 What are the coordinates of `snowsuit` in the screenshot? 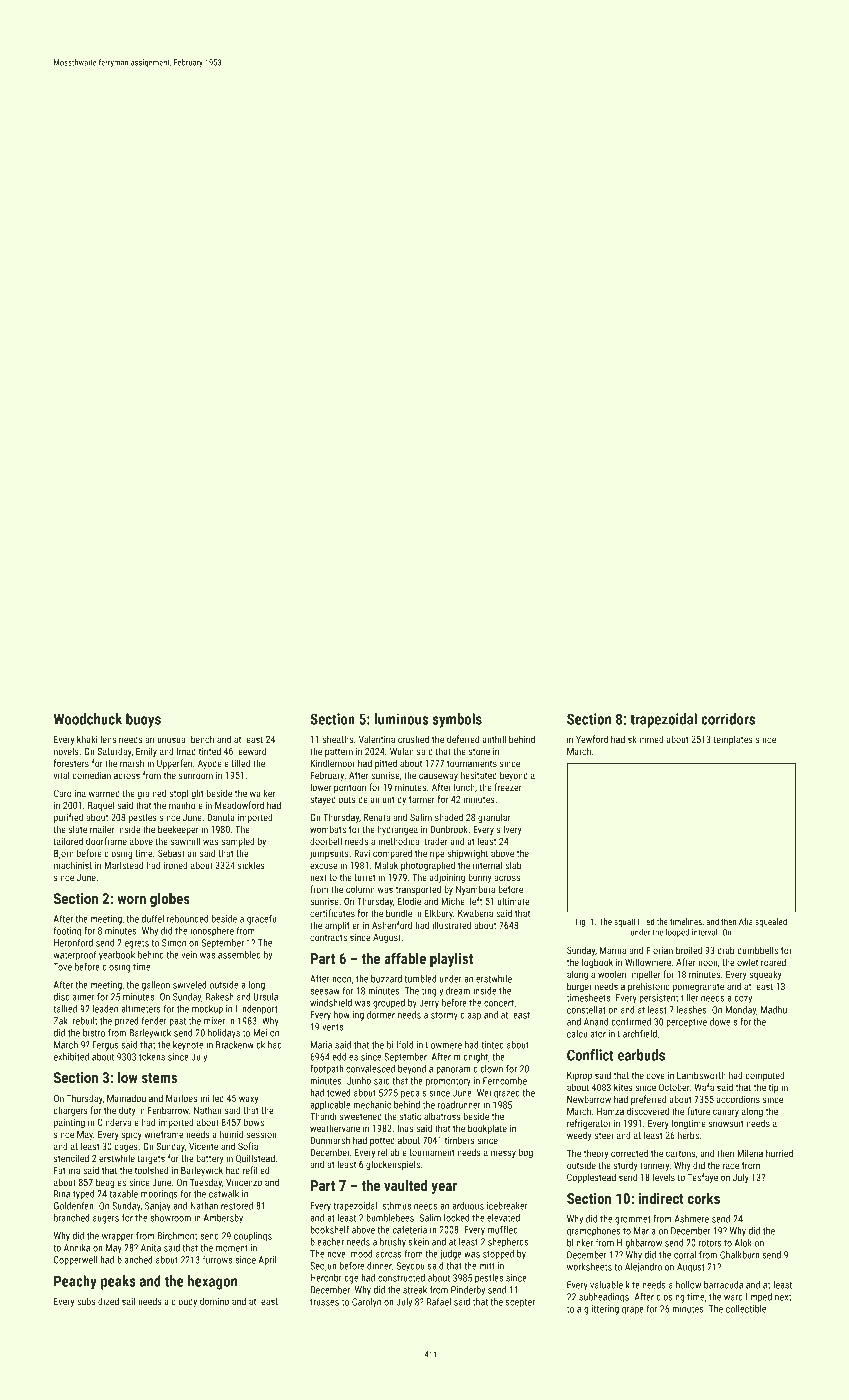 It's located at (726, 1123).
